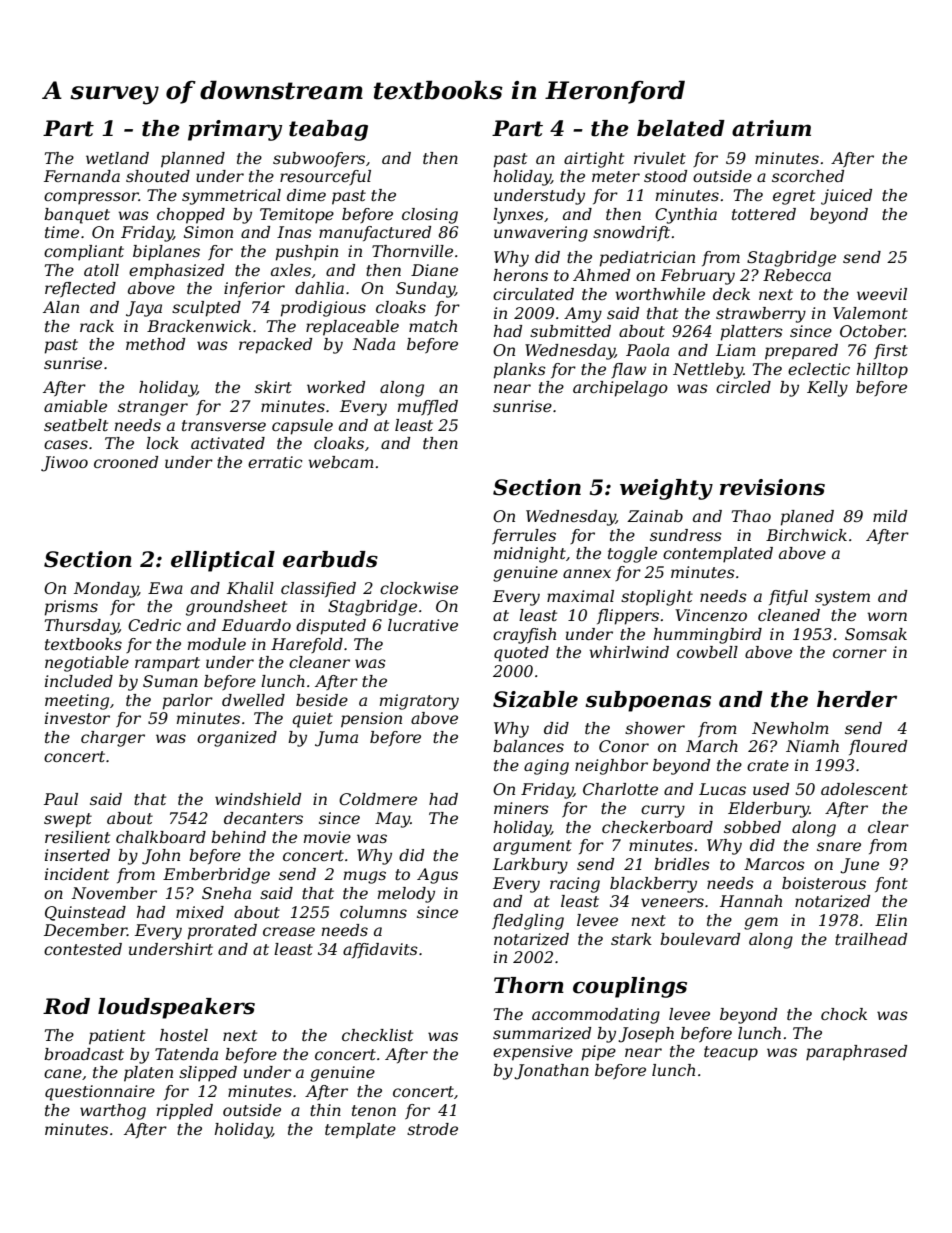 Image resolution: width=952 pixels, height=1233 pixels. I want to click on gem, so click(761, 923).
